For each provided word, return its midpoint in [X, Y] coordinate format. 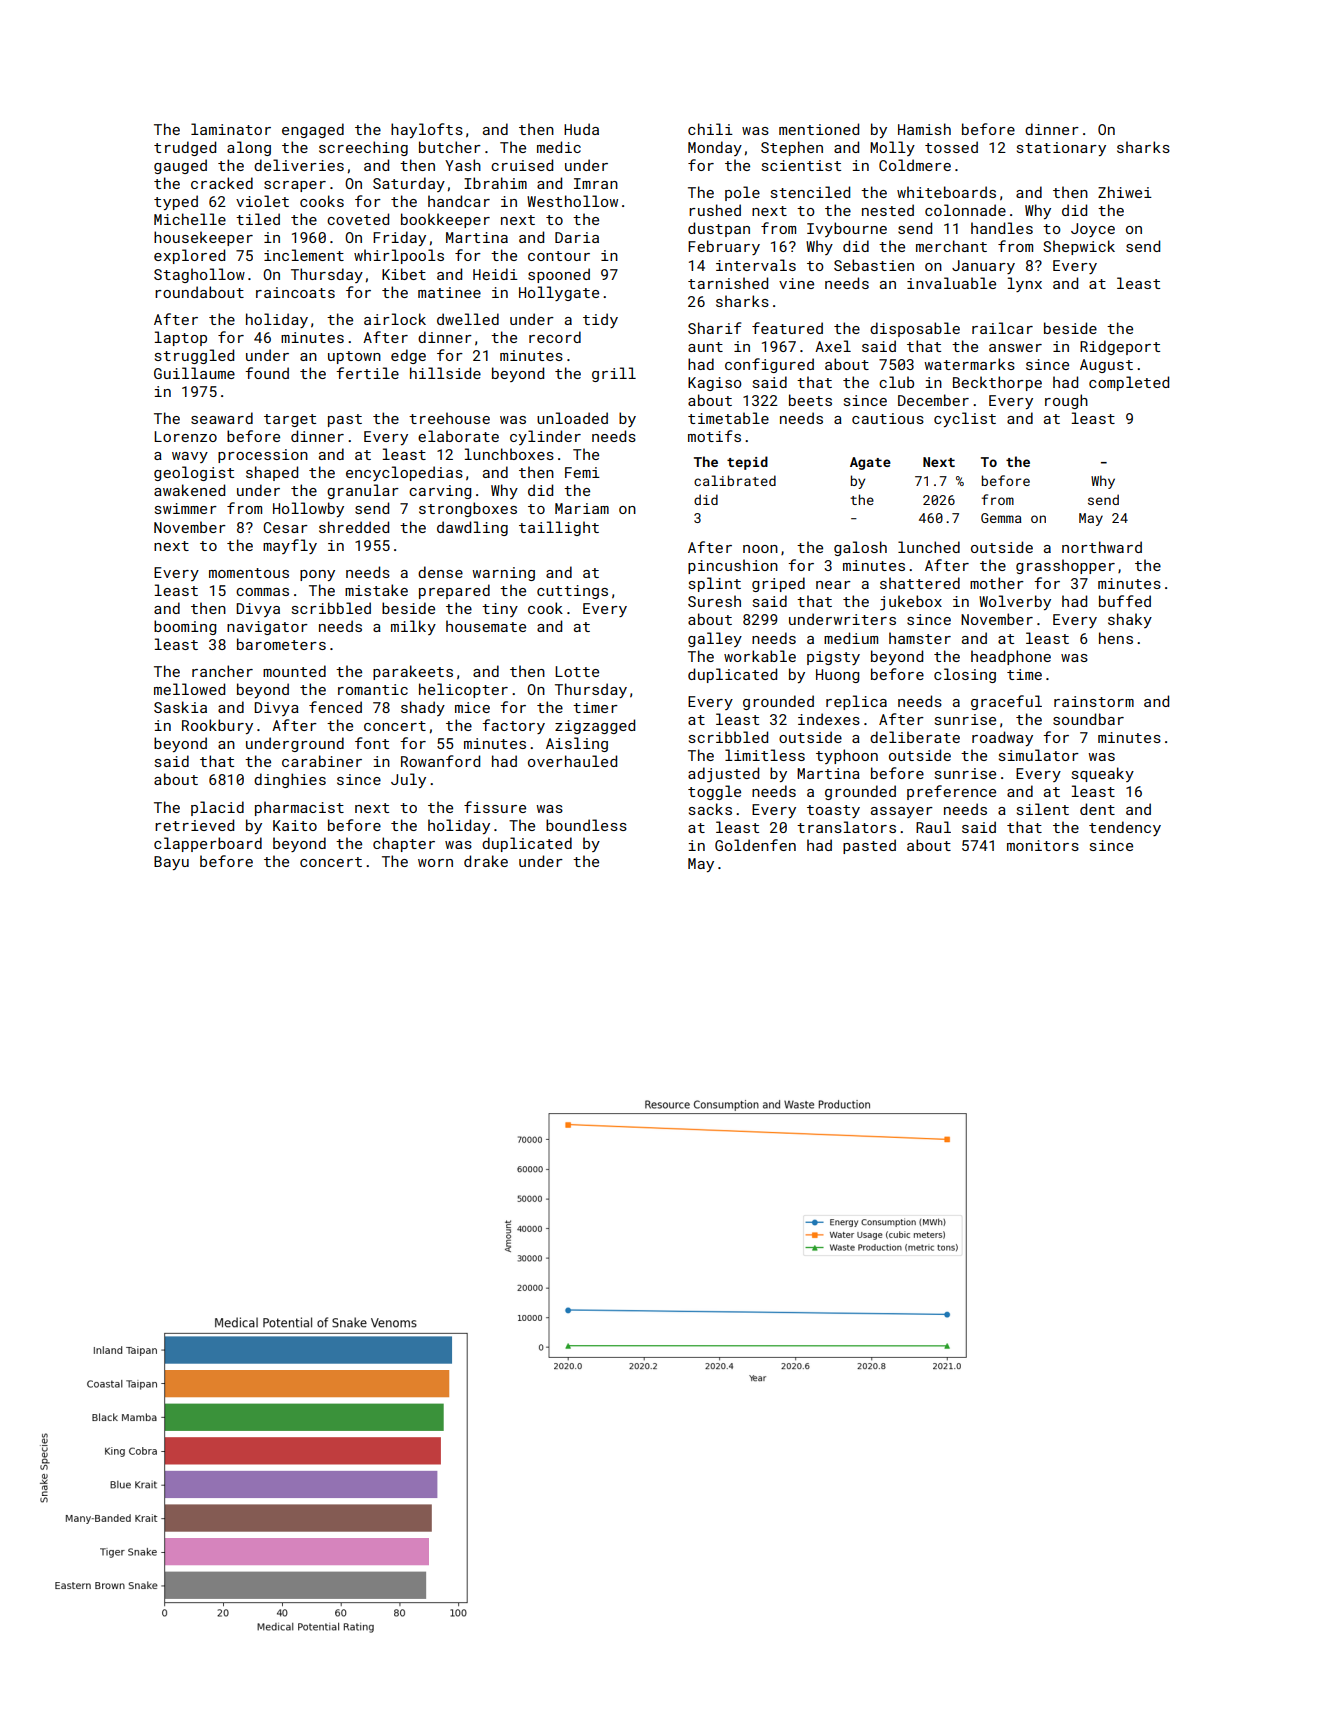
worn [435, 863]
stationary [1061, 149]
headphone [1011, 657]
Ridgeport [1120, 347]
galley [715, 639]
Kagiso [715, 384]
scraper [295, 186]
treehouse [449, 418]
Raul [933, 827]
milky [413, 627]
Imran [596, 183]
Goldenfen [755, 845]
